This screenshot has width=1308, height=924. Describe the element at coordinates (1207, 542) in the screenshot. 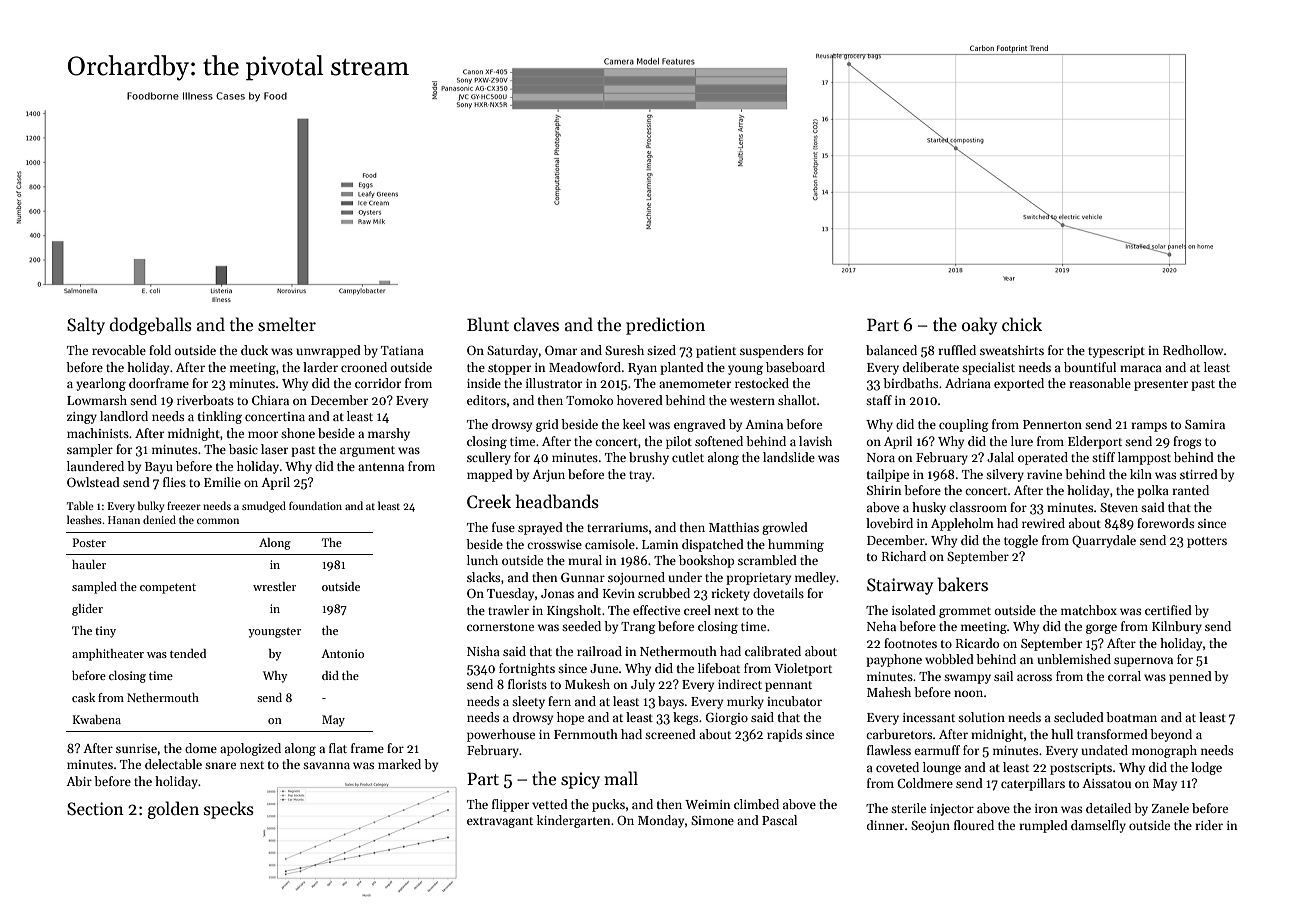

I see `potters` at that location.
